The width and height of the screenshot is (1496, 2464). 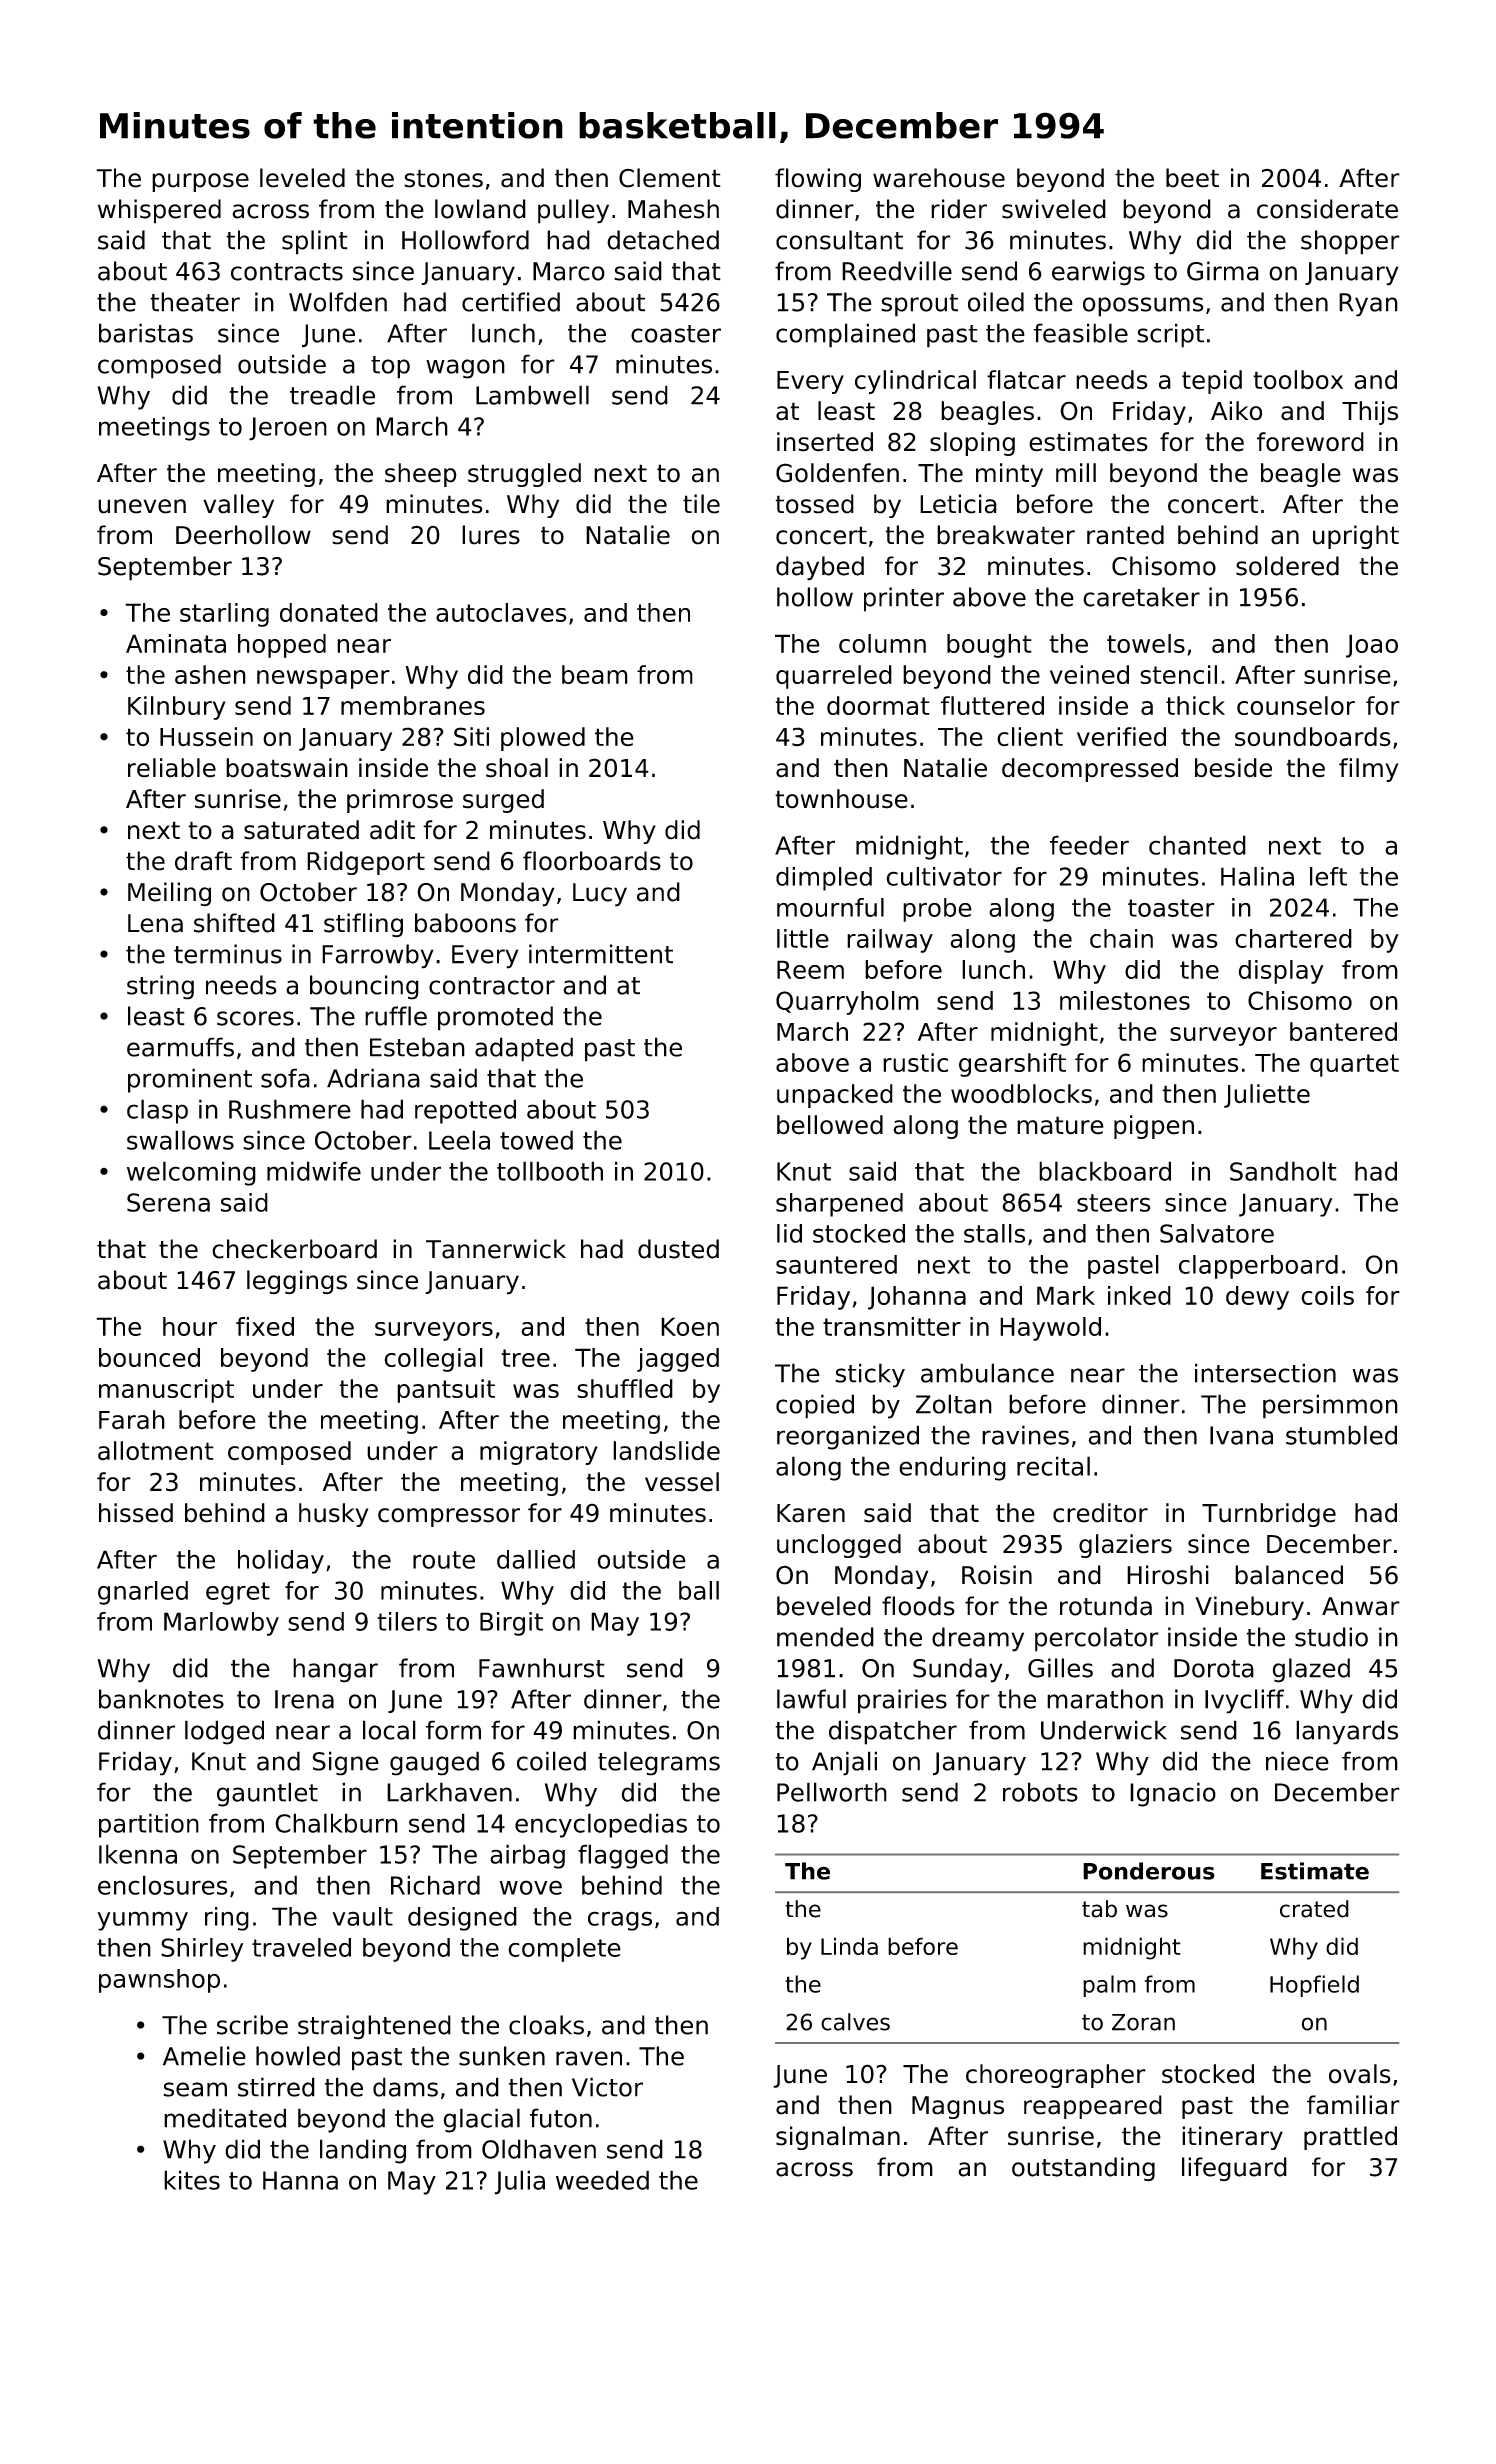 I want to click on howled, so click(x=298, y=2056).
